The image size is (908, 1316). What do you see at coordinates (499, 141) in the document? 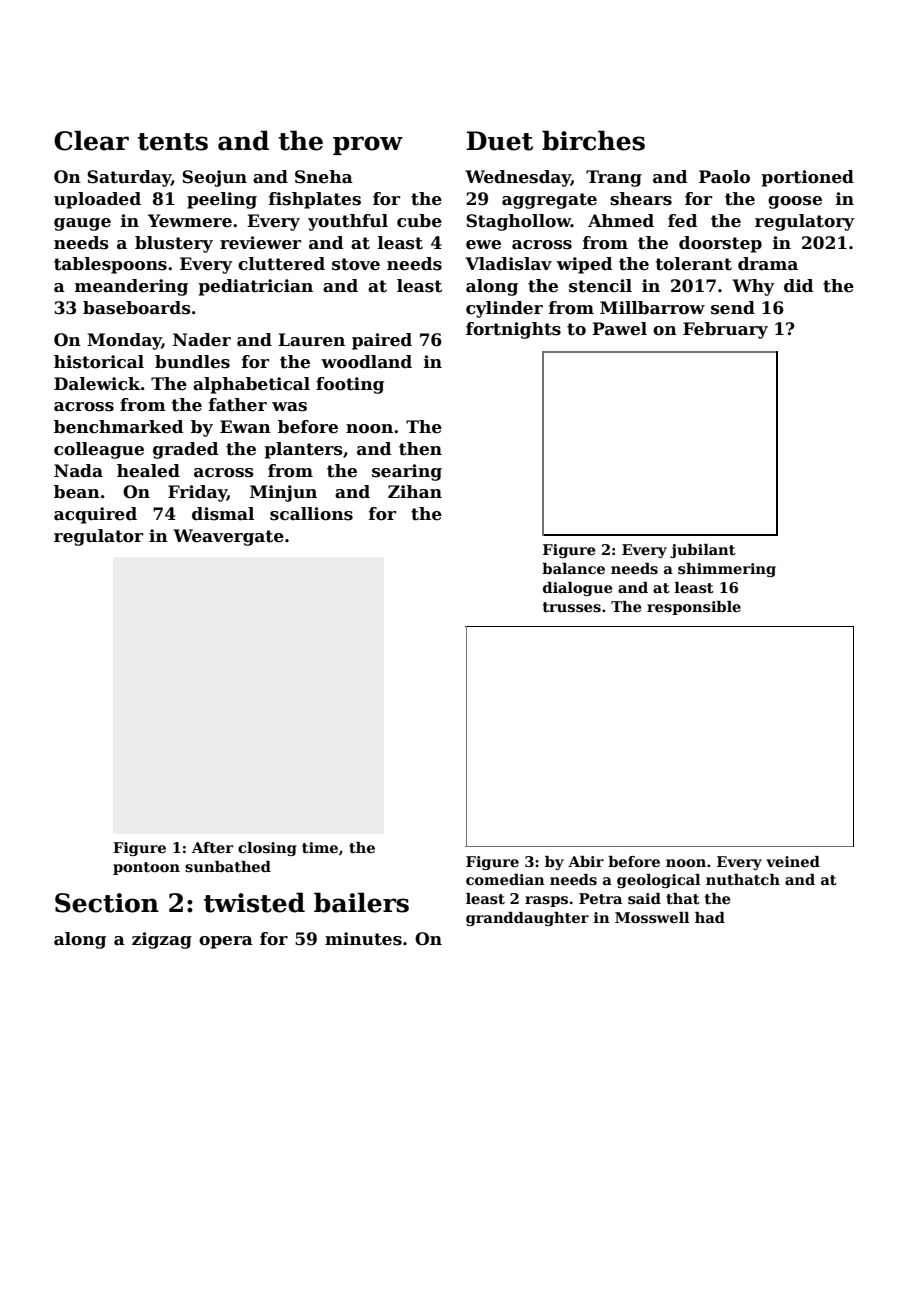
I see `Duet` at bounding box center [499, 141].
